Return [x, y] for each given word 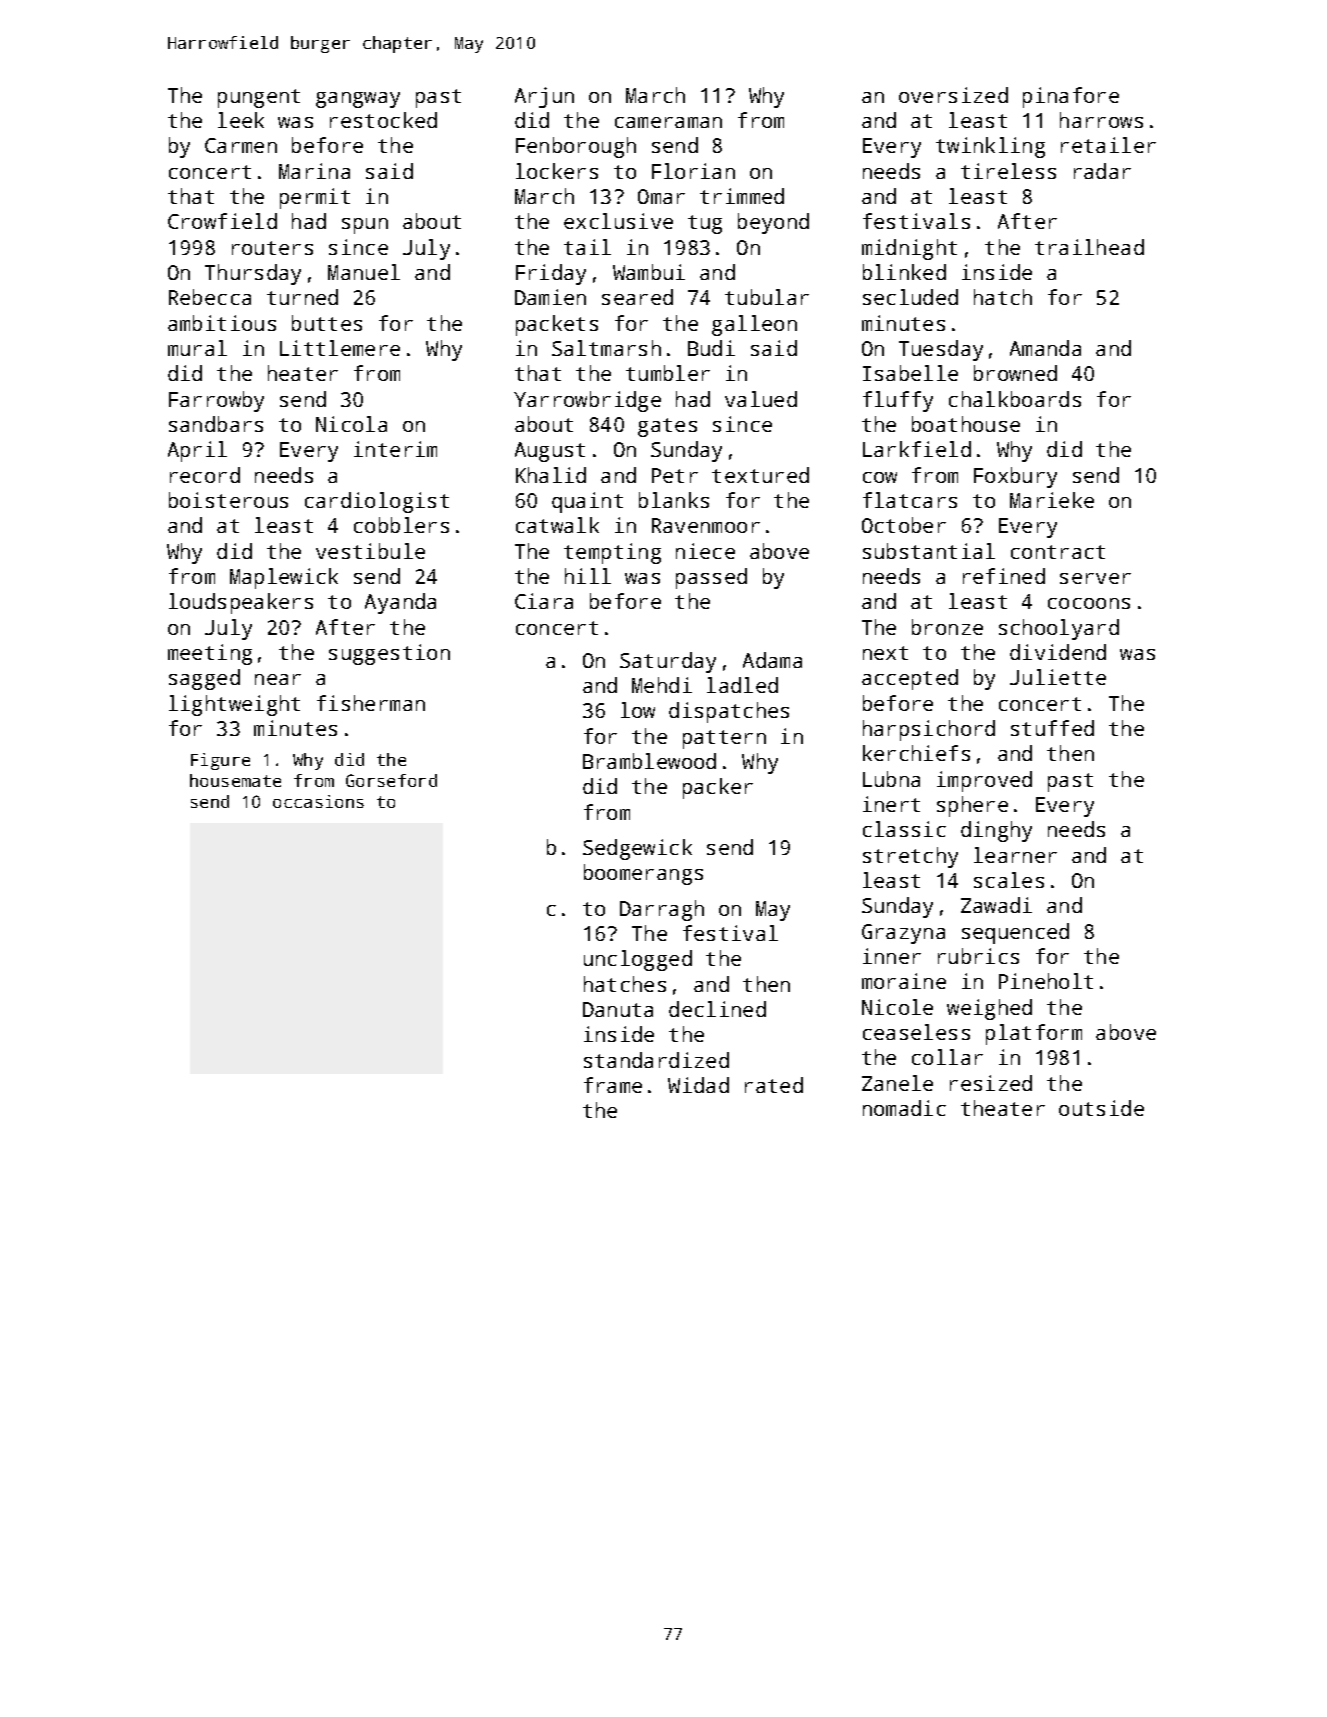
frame [613, 1085]
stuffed [1052, 728]
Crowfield [222, 221]
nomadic [904, 1108]
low [638, 710]
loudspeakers [241, 603]
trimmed [742, 196]
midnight [909, 249]
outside [1101, 1108]
